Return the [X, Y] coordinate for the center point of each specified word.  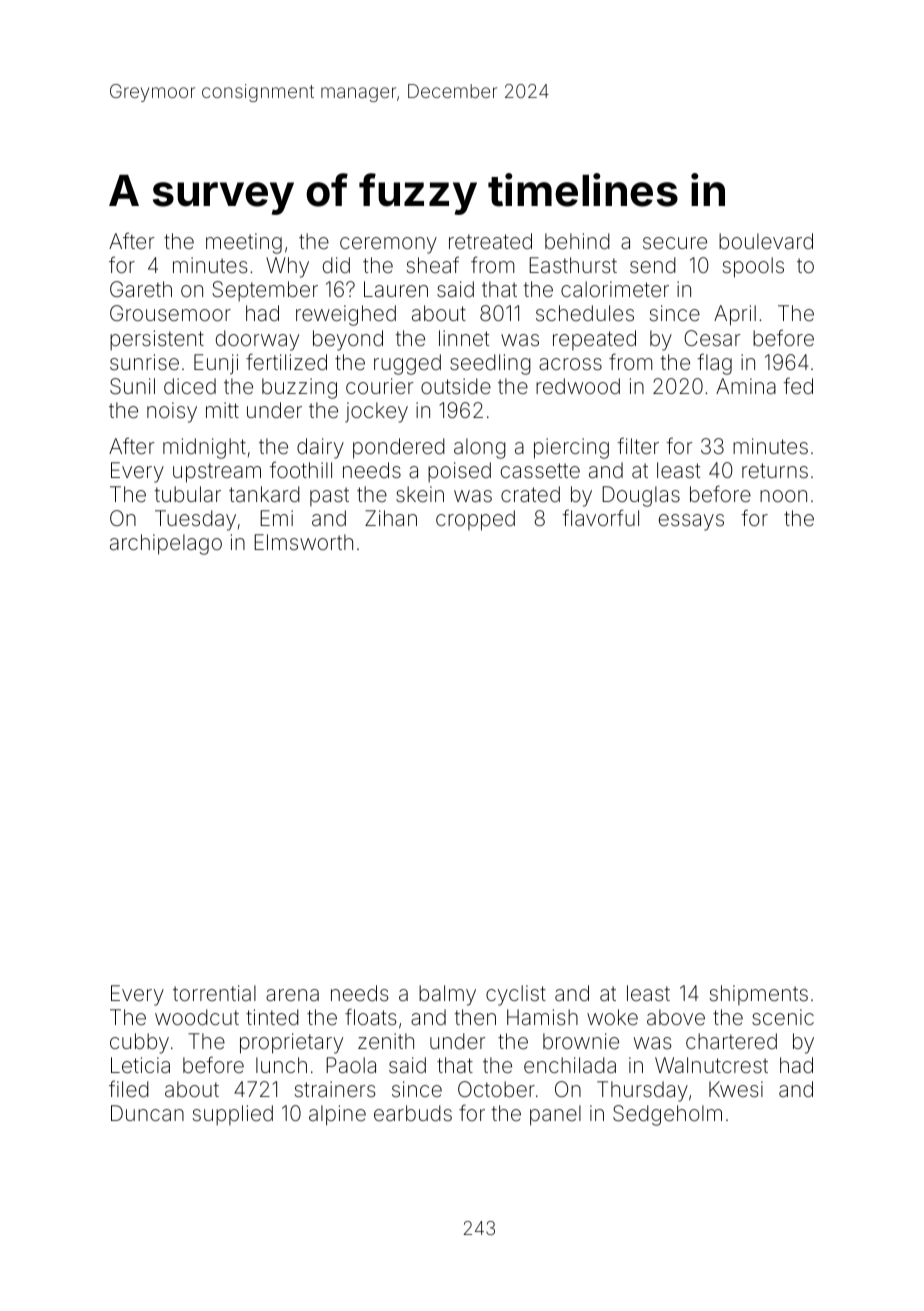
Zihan [391, 518]
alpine [337, 1115]
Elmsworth [303, 542]
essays [691, 522]
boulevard [766, 241]
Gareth [141, 289]
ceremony [388, 245]
